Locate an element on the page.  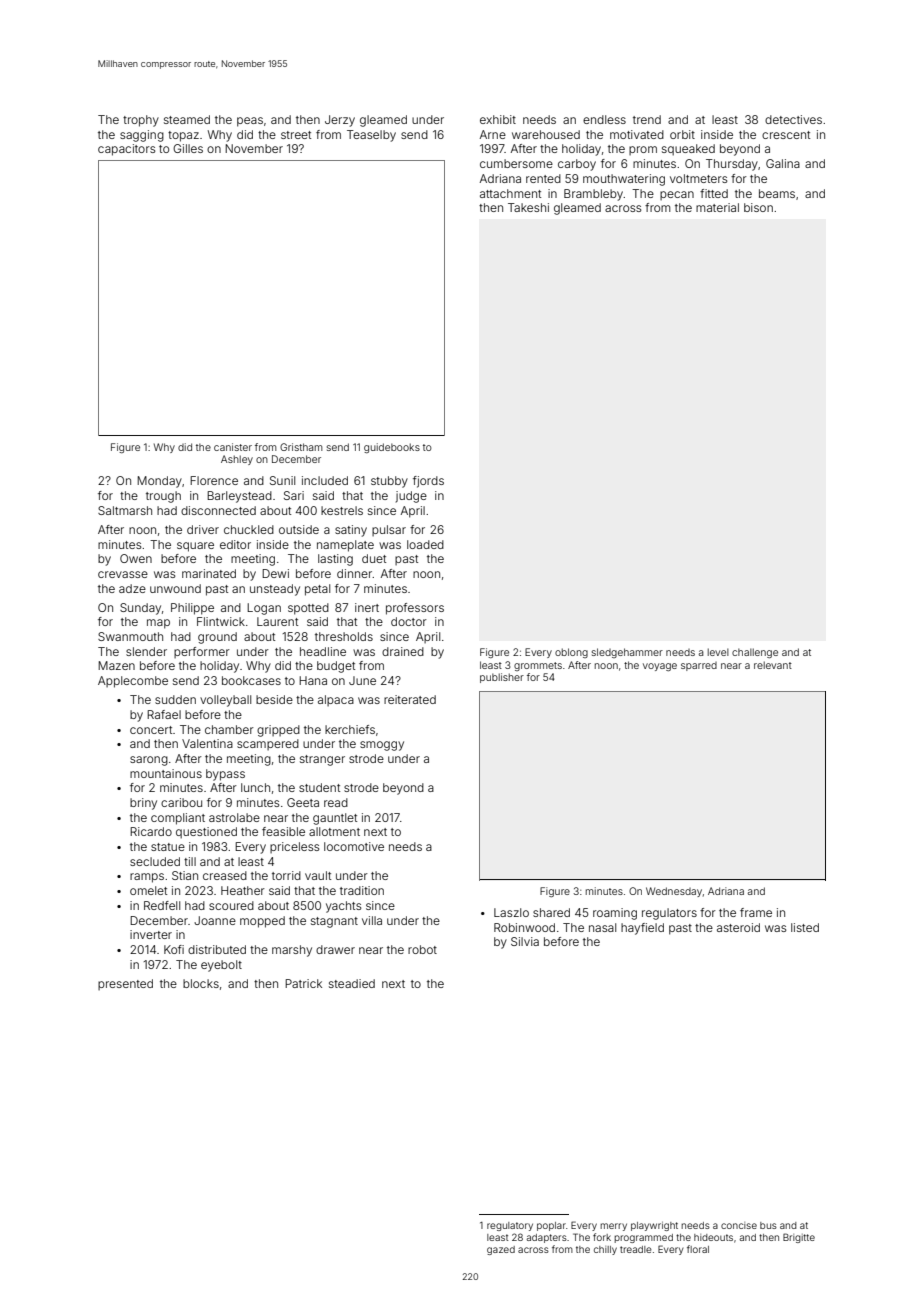
Monday is located at coordinates (159, 482).
